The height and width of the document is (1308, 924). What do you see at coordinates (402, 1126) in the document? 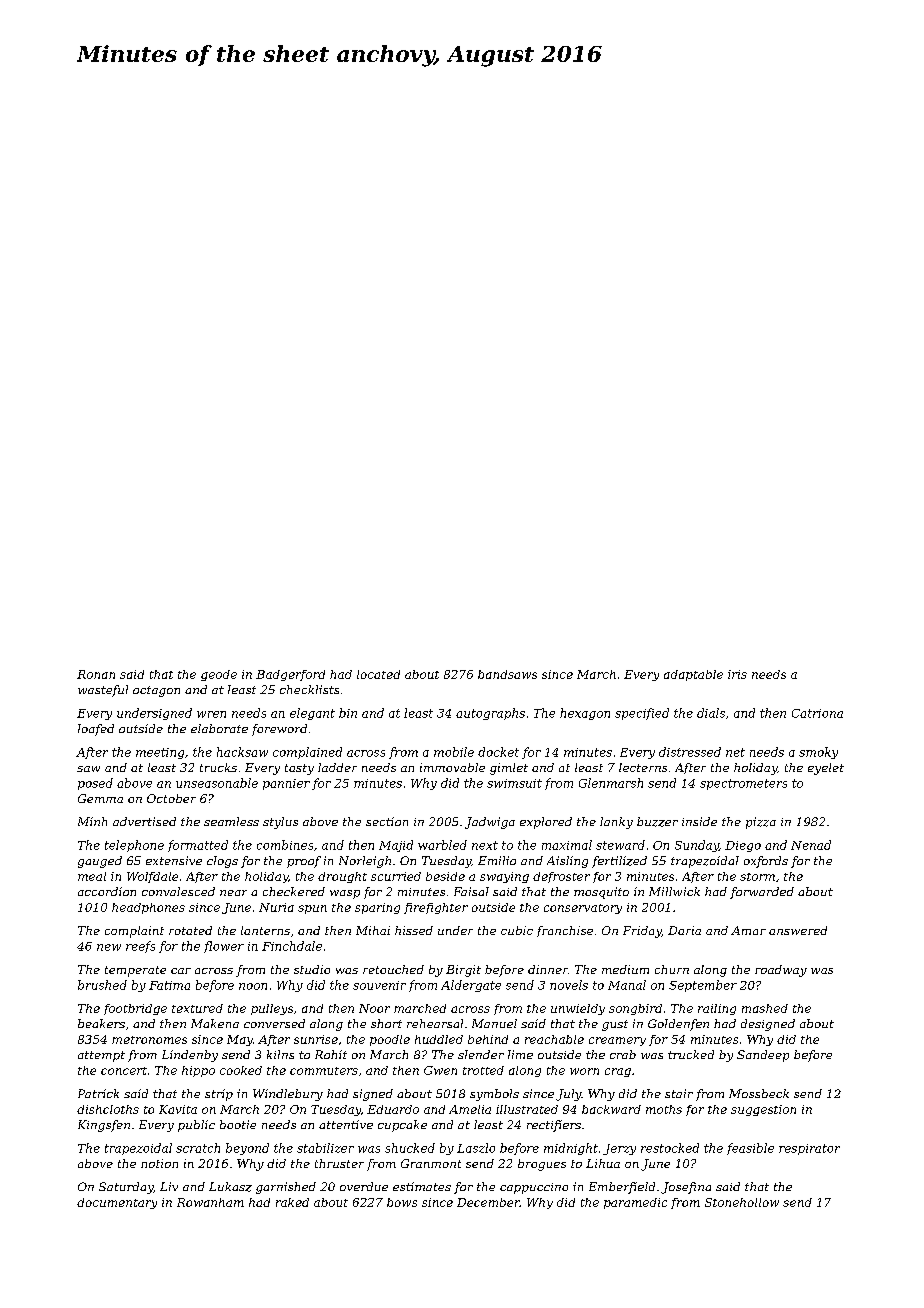
I see `cupcake` at bounding box center [402, 1126].
